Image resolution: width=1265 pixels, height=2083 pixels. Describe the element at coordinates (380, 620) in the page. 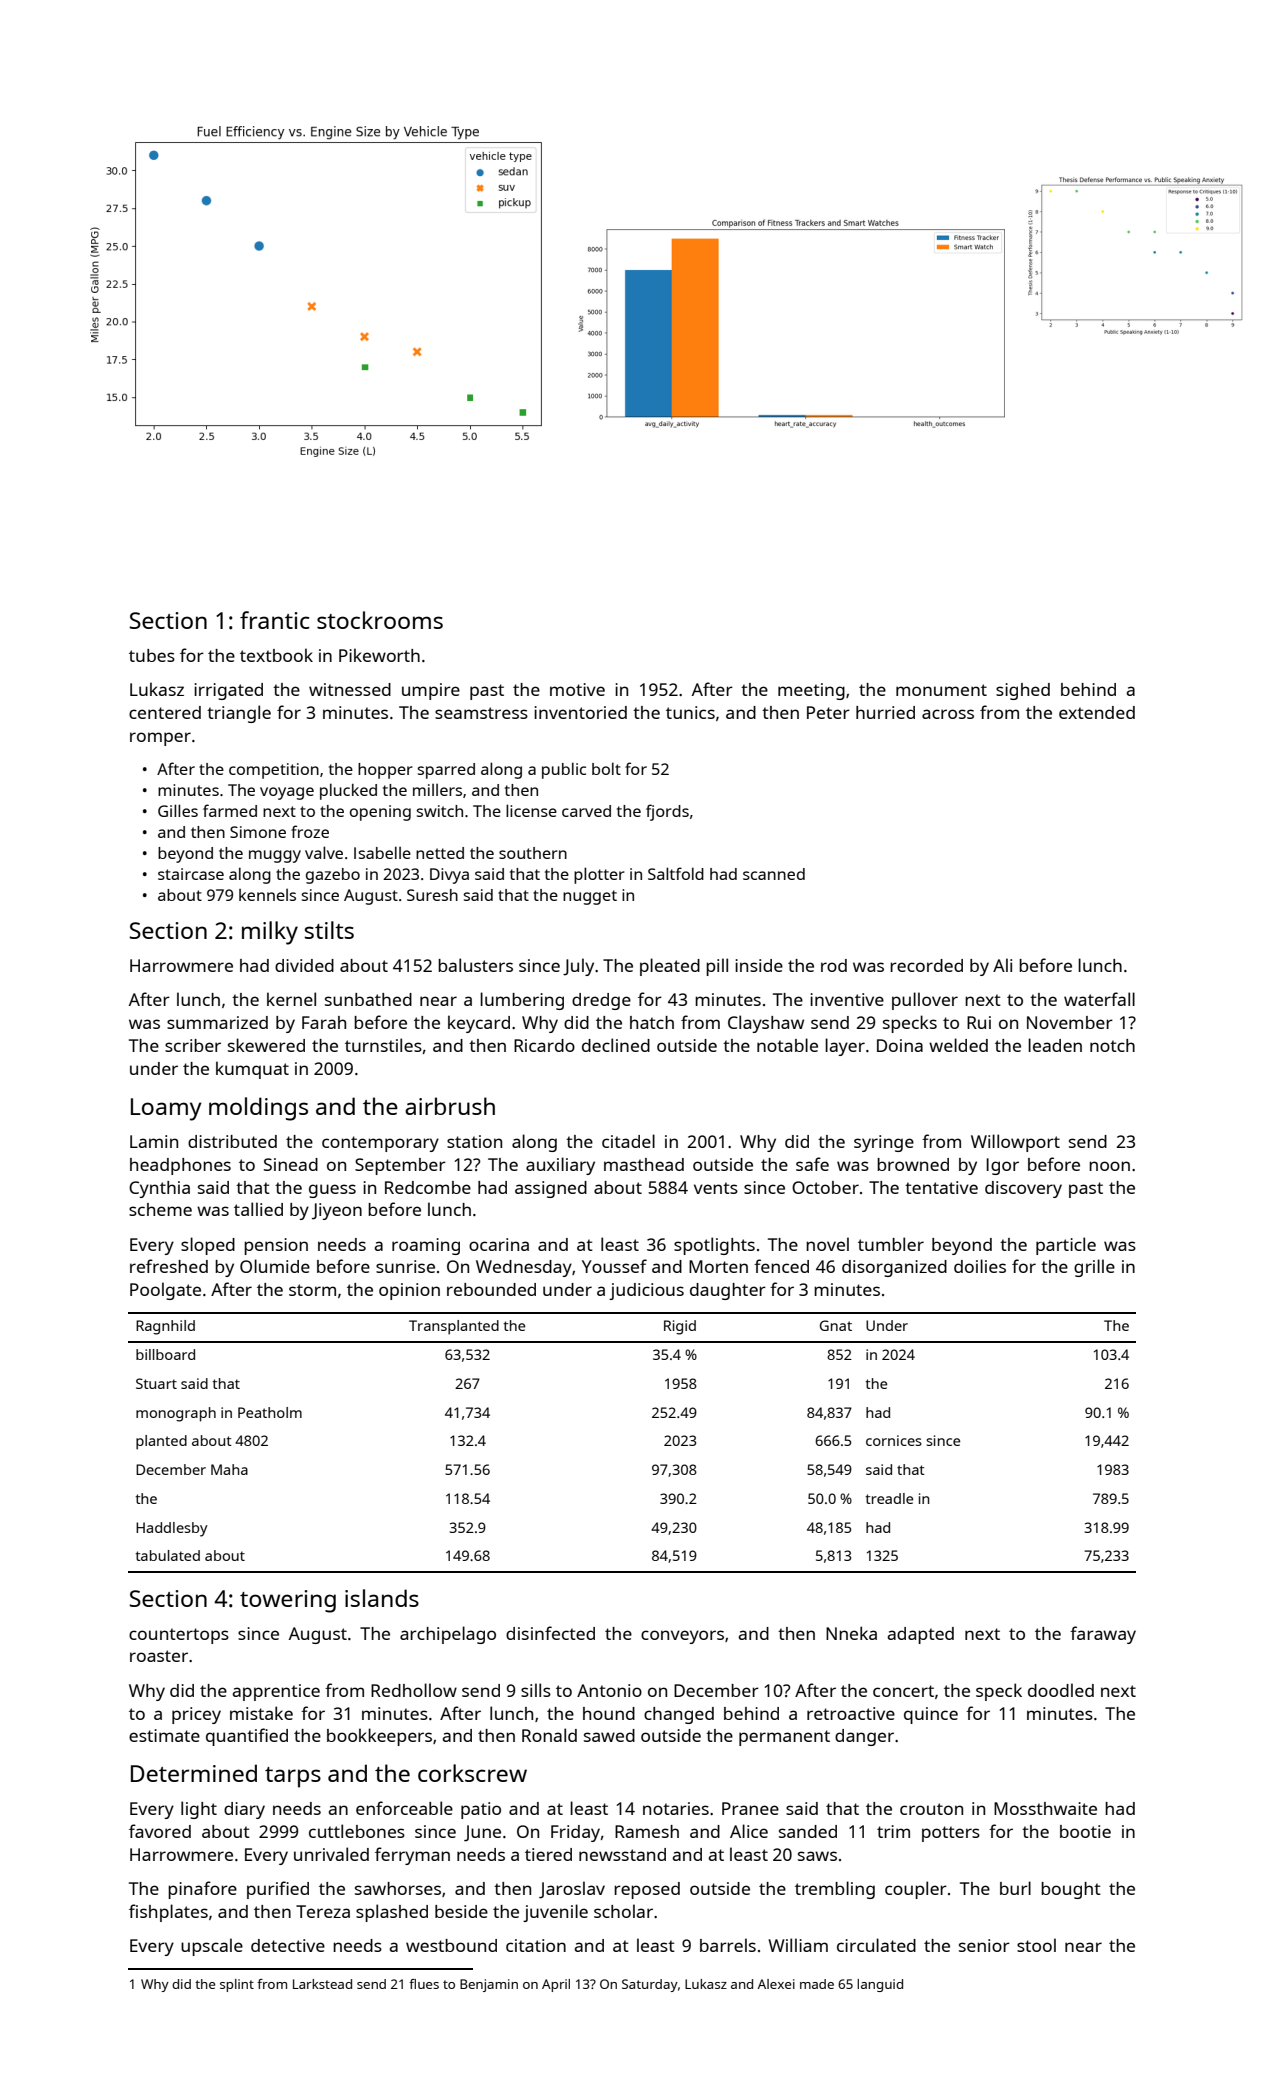

I see `stockrooms` at that location.
